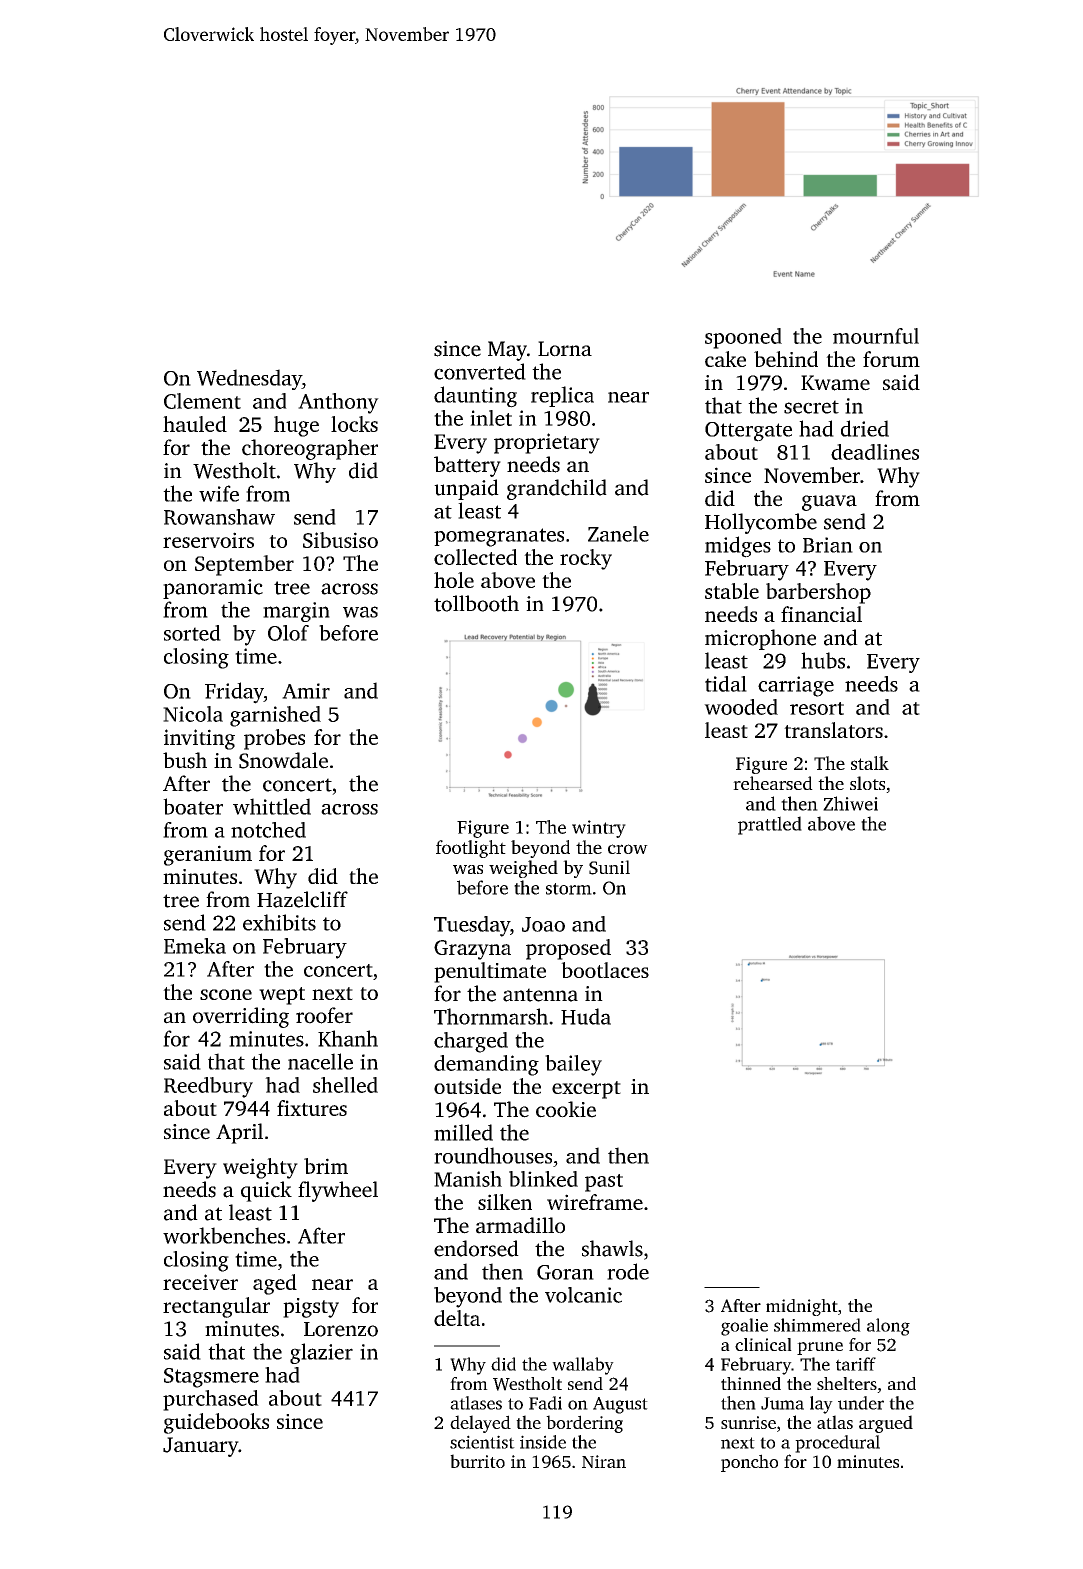 The width and height of the image is (1083, 1569). What do you see at coordinates (738, 547) in the image?
I see `midges` at bounding box center [738, 547].
